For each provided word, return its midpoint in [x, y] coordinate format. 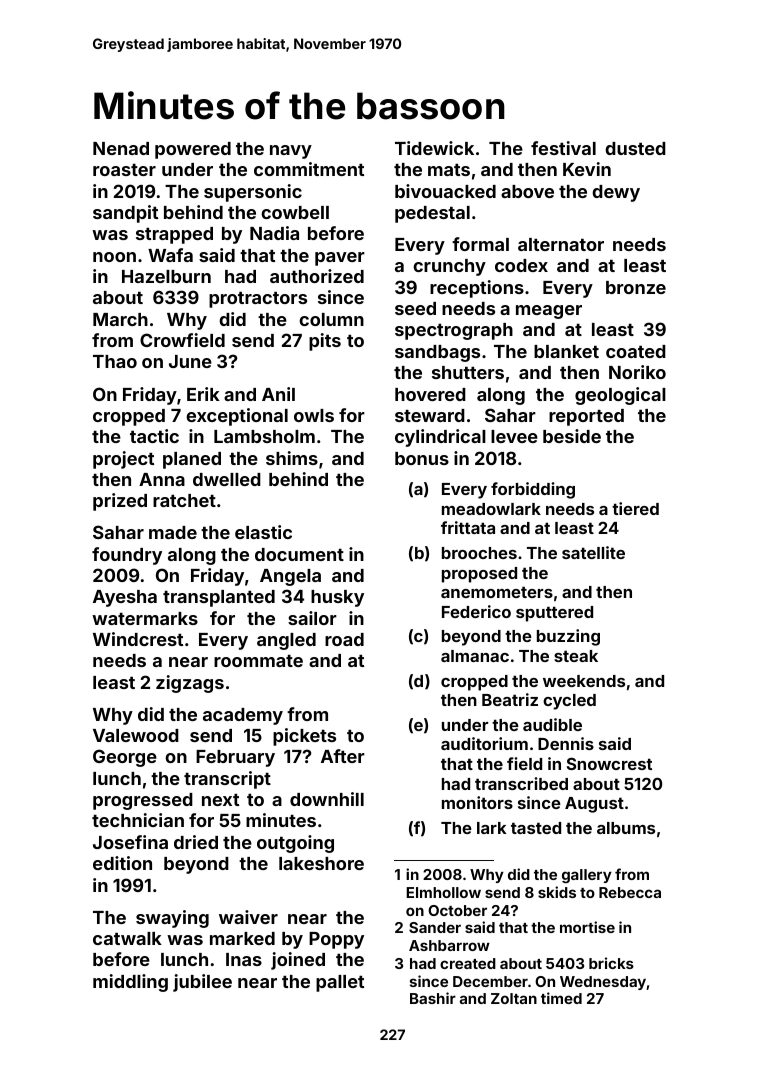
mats [449, 170]
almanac [475, 656]
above [527, 191]
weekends [584, 681]
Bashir [433, 998]
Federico [476, 611]
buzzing [568, 637]
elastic [263, 532]
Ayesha [125, 598]
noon [114, 257]
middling [130, 983]
